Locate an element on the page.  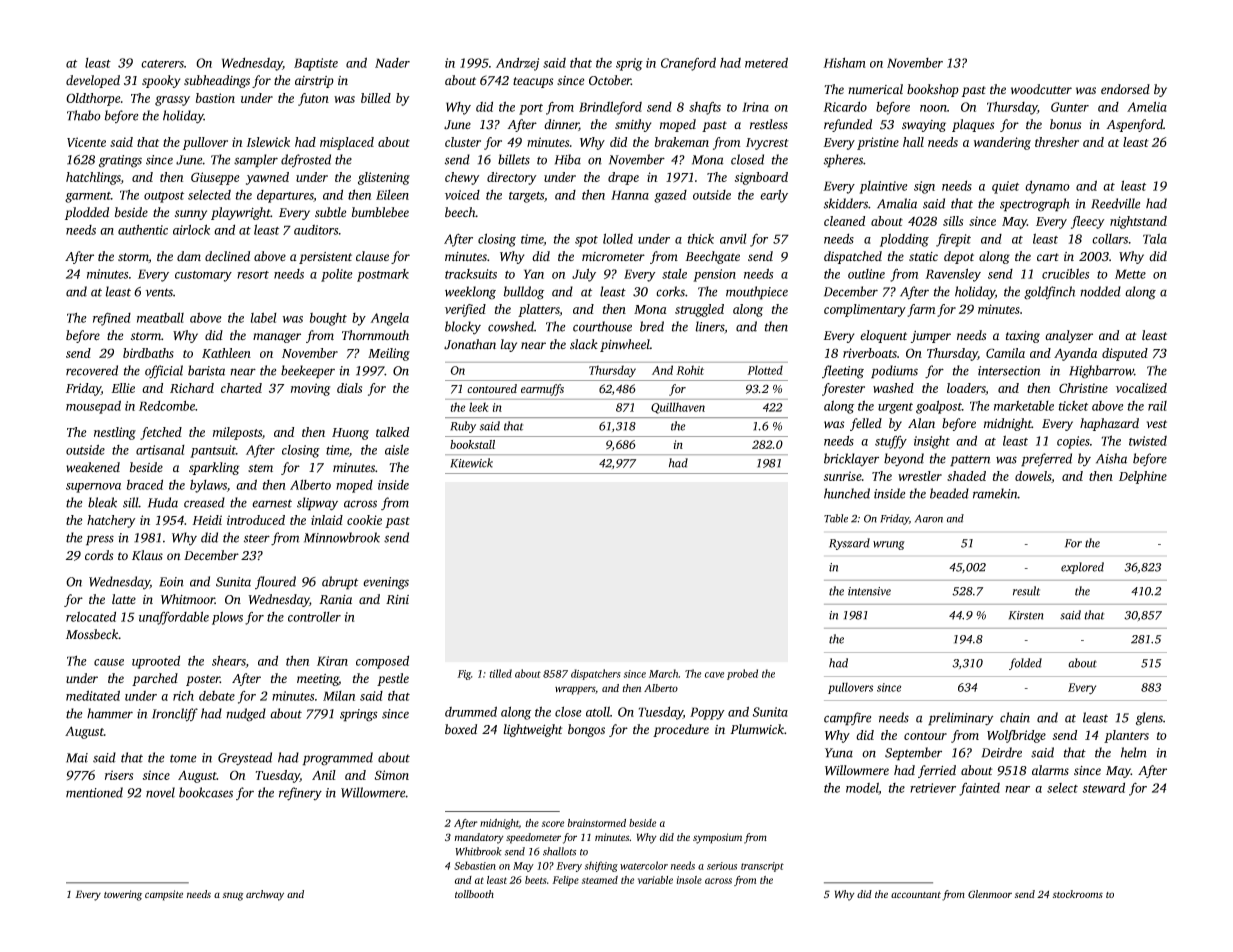
insole is located at coordinates (689, 880).
